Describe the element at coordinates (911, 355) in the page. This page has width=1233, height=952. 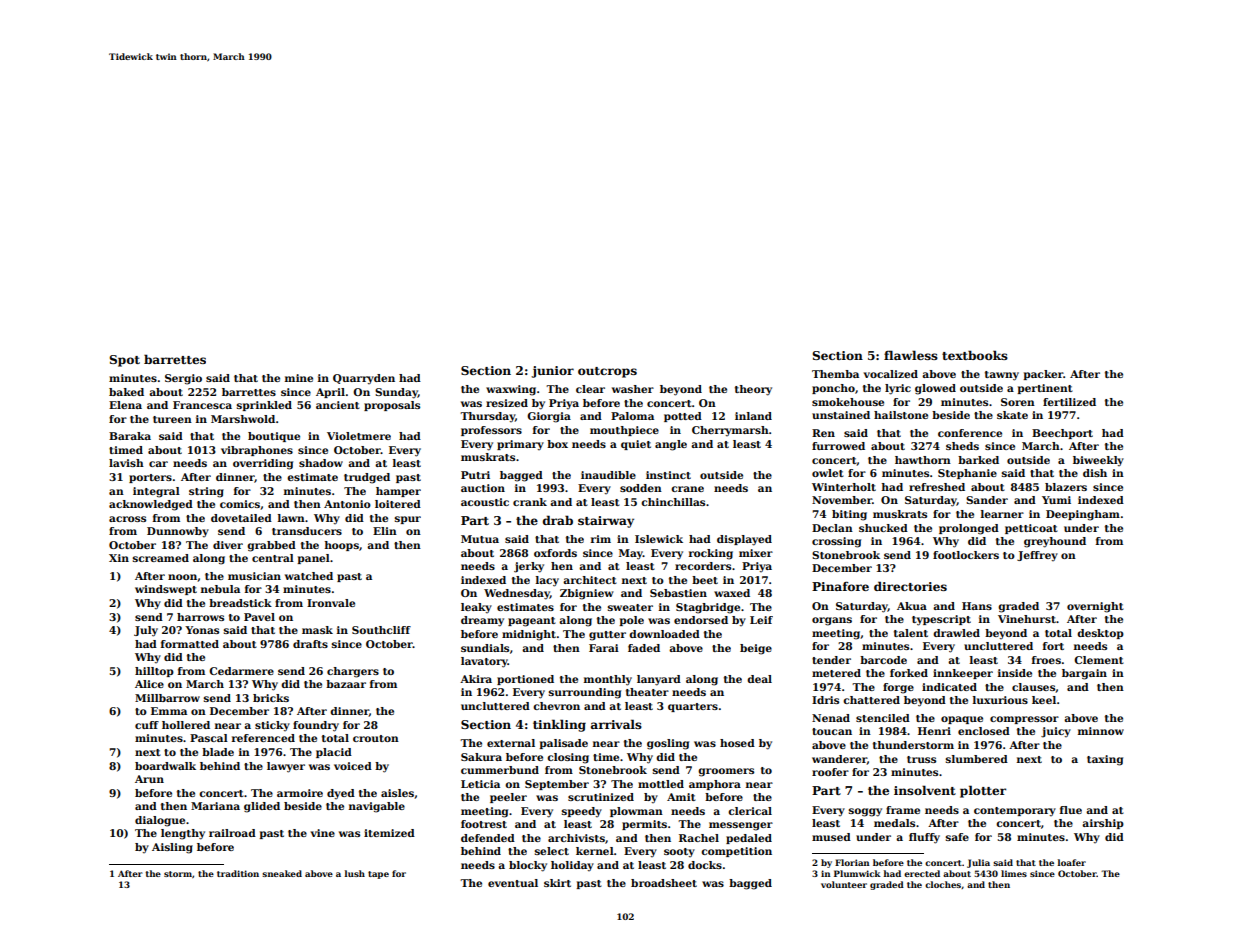
I see `flawless` at that location.
